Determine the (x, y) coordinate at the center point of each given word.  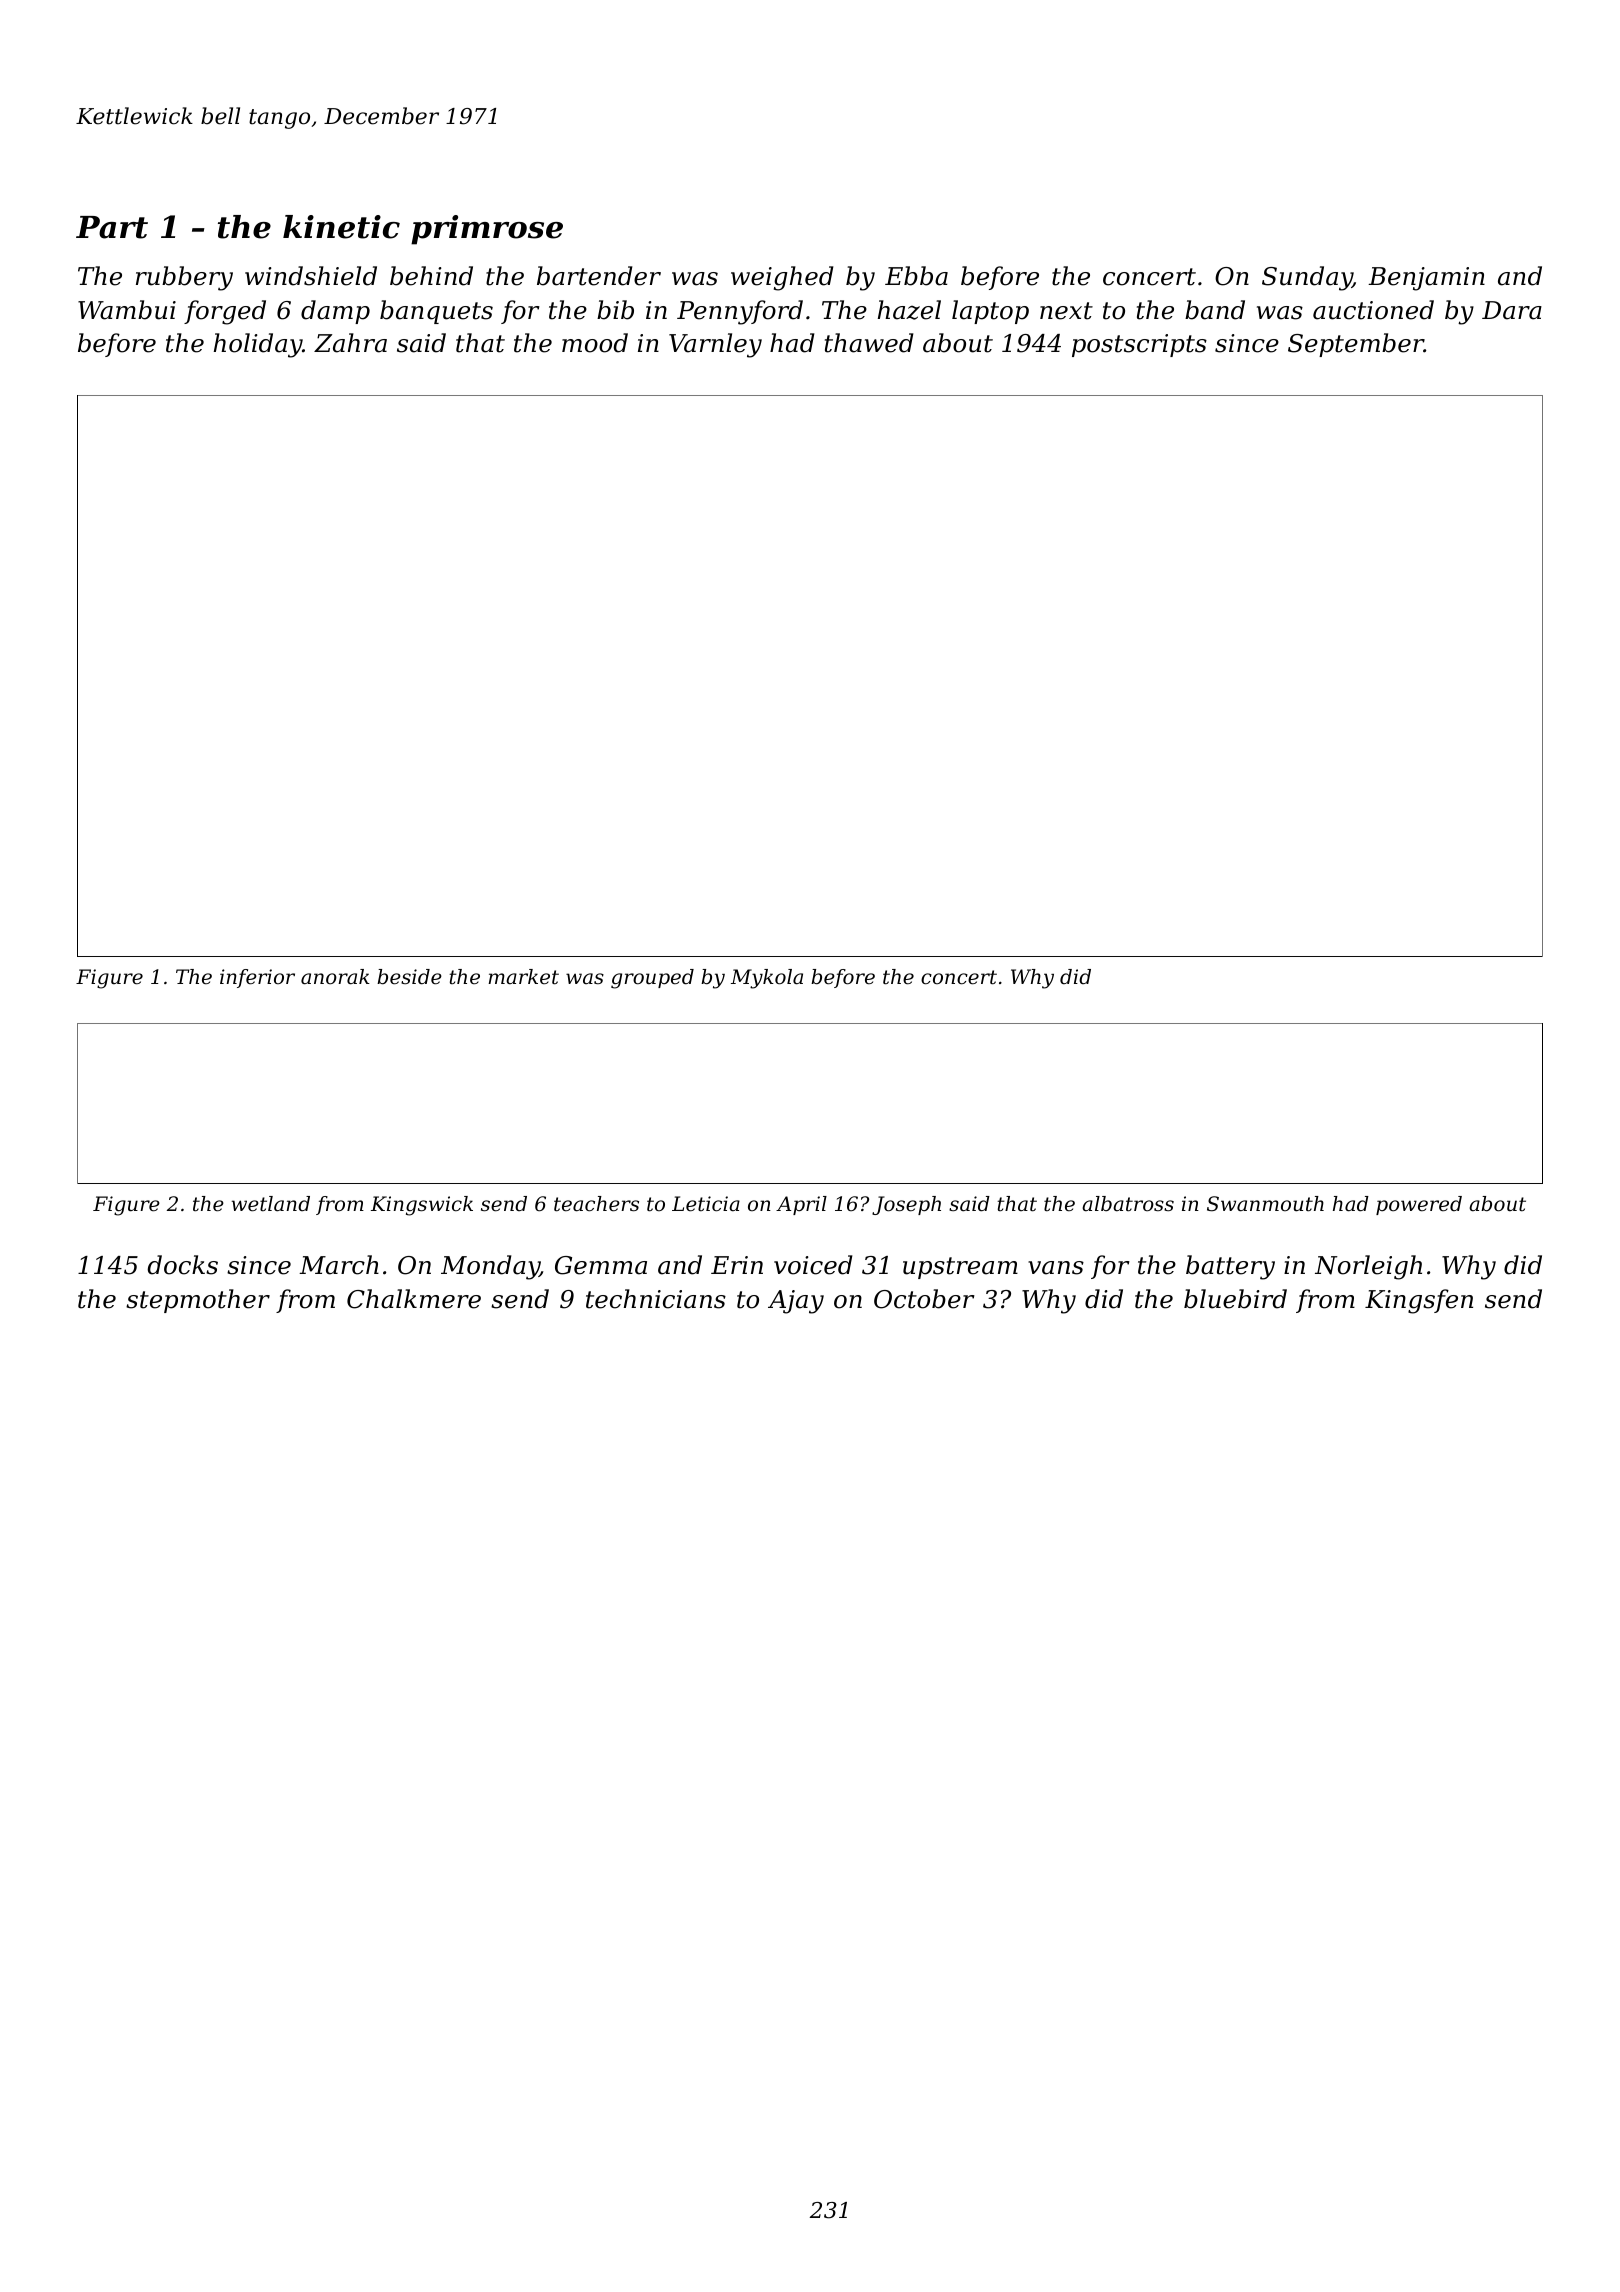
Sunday (1307, 278)
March (339, 1265)
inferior (257, 978)
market (523, 977)
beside (409, 977)
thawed (869, 343)
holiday (258, 345)
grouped (652, 979)
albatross (1128, 1204)
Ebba (916, 276)
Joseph (906, 1205)
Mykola (767, 979)
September (1356, 345)
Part (112, 227)
